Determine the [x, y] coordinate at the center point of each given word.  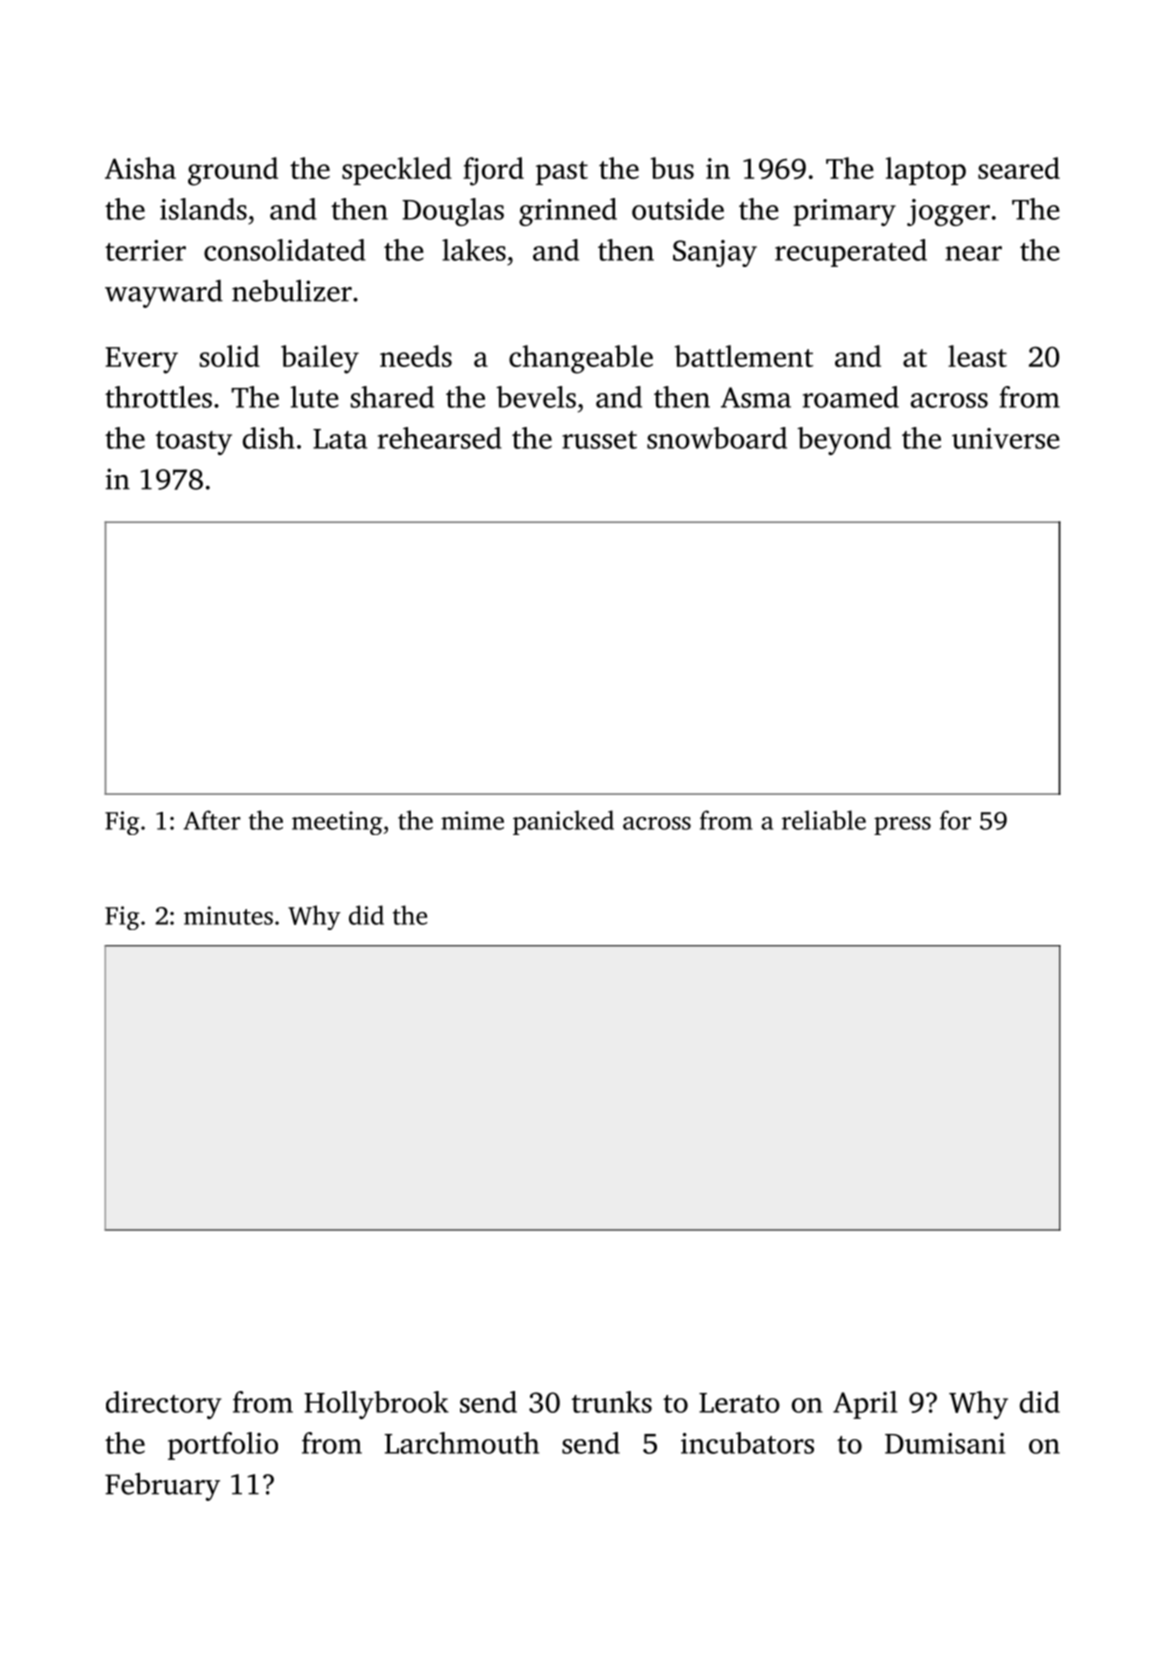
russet [599, 440]
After [212, 820]
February [162, 1486]
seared [1019, 168]
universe [1006, 438]
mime [472, 820]
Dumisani [945, 1443]
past [562, 173]
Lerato [739, 1403]
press [902, 826]
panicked [563, 822]
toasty [194, 443]
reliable [824, 820]
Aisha [140, 168]
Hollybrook [376, 1405]
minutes [228, 915]
